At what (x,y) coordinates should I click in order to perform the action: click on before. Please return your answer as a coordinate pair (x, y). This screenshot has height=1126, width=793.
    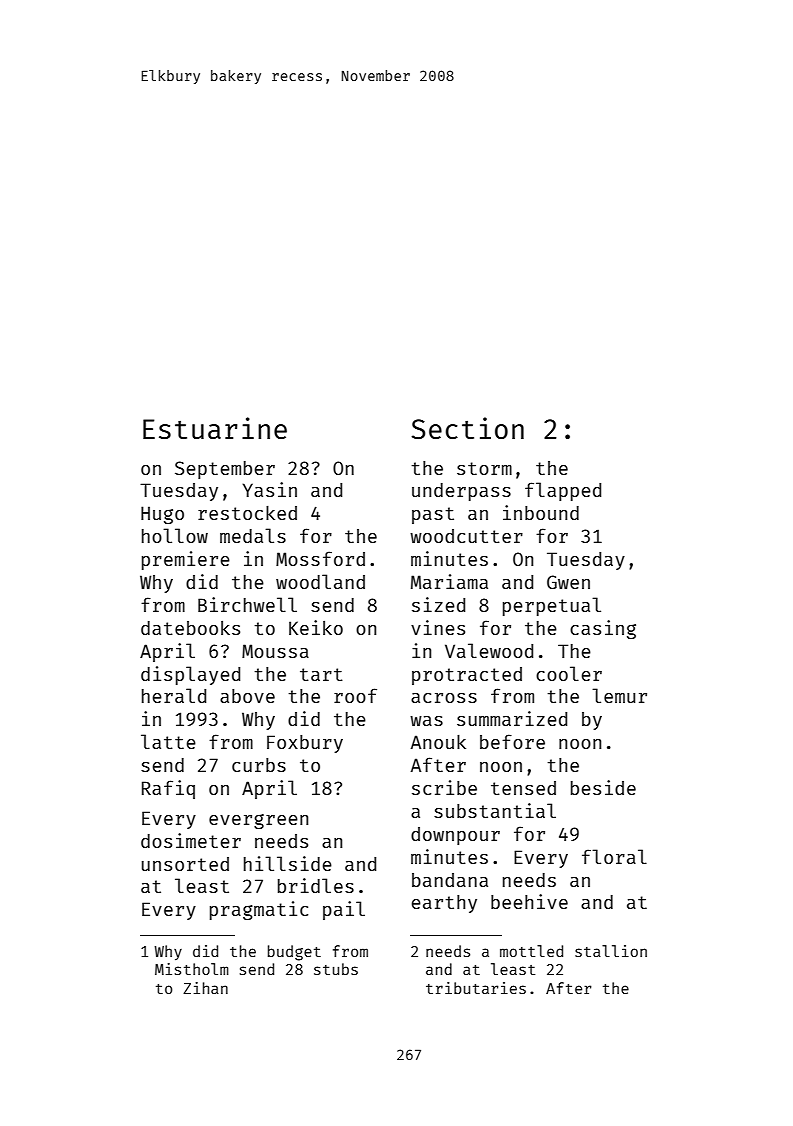
    Looking at the image, I should click on (512, 741).
